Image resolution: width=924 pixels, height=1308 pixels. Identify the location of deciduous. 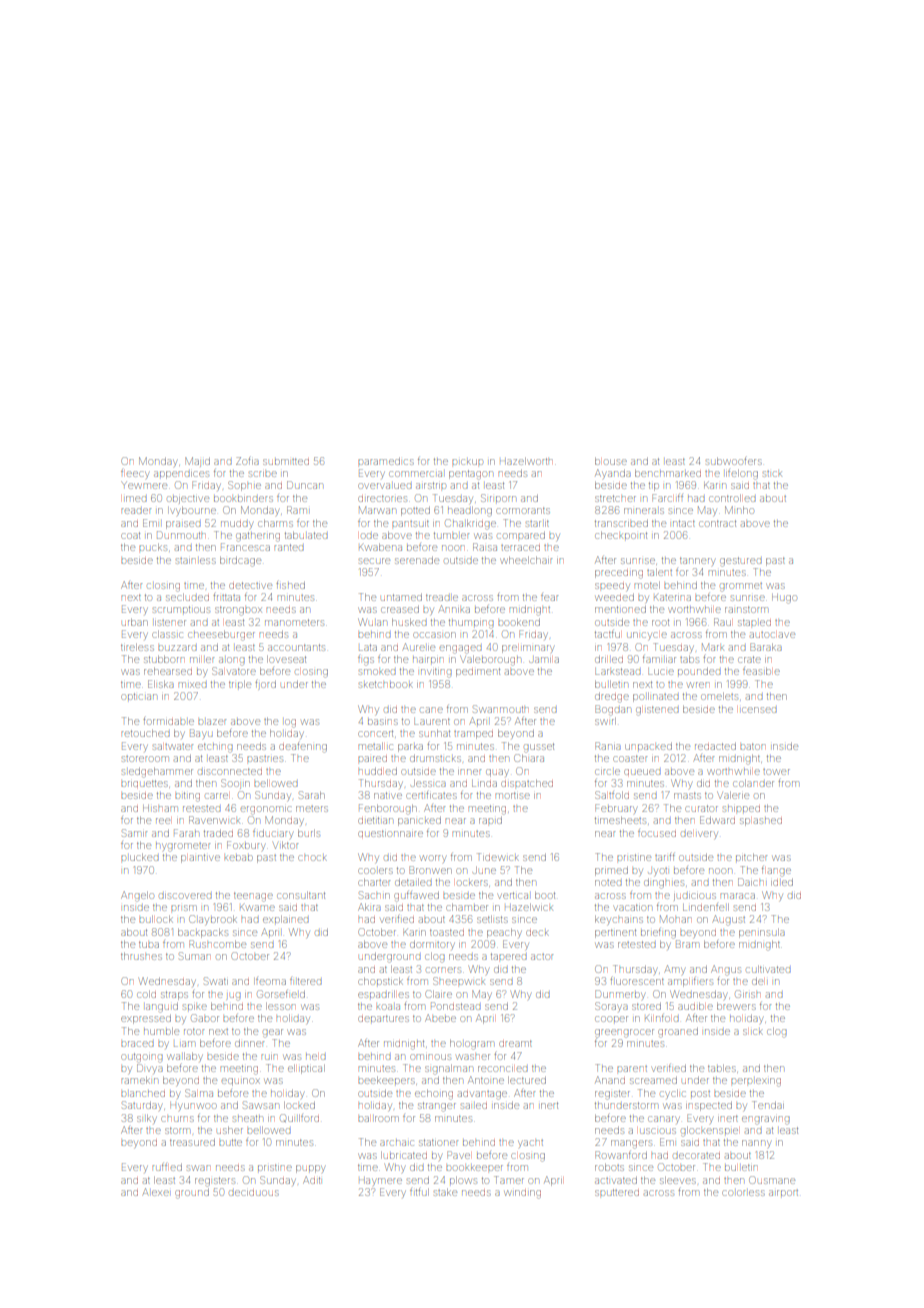
(254, 1193).
